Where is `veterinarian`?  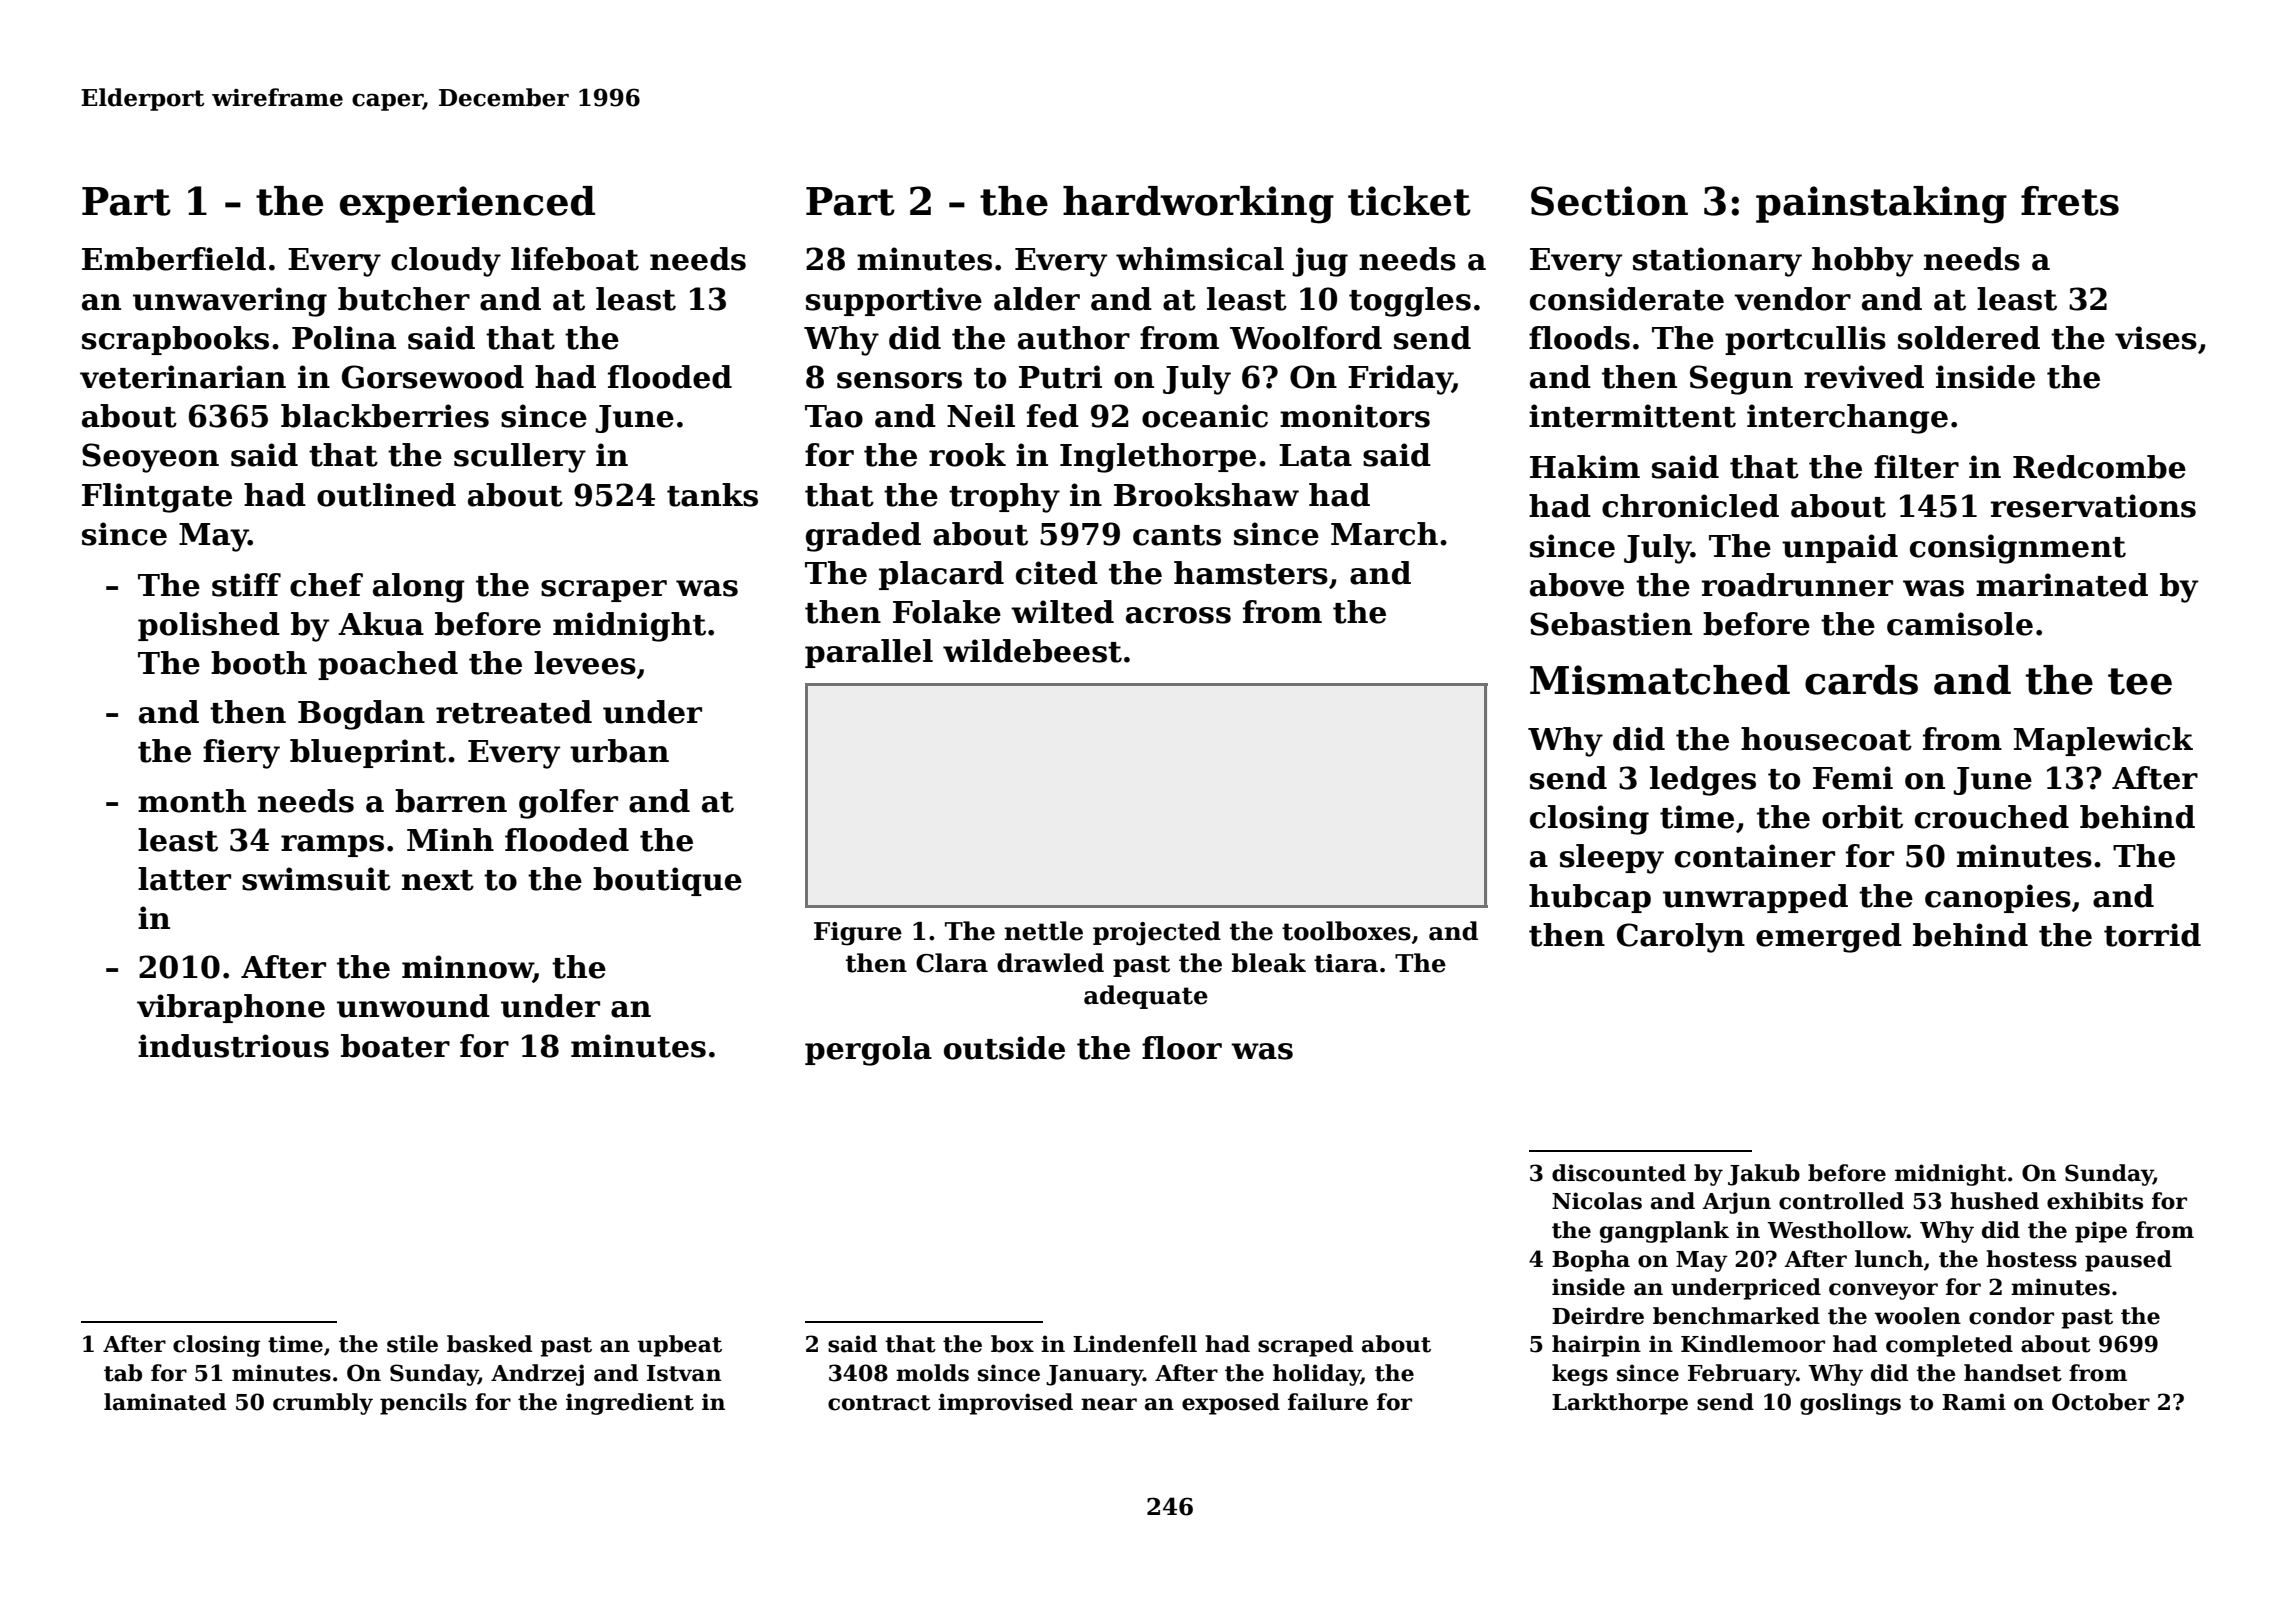 veterinarian is located at coordinates (183, 377).
